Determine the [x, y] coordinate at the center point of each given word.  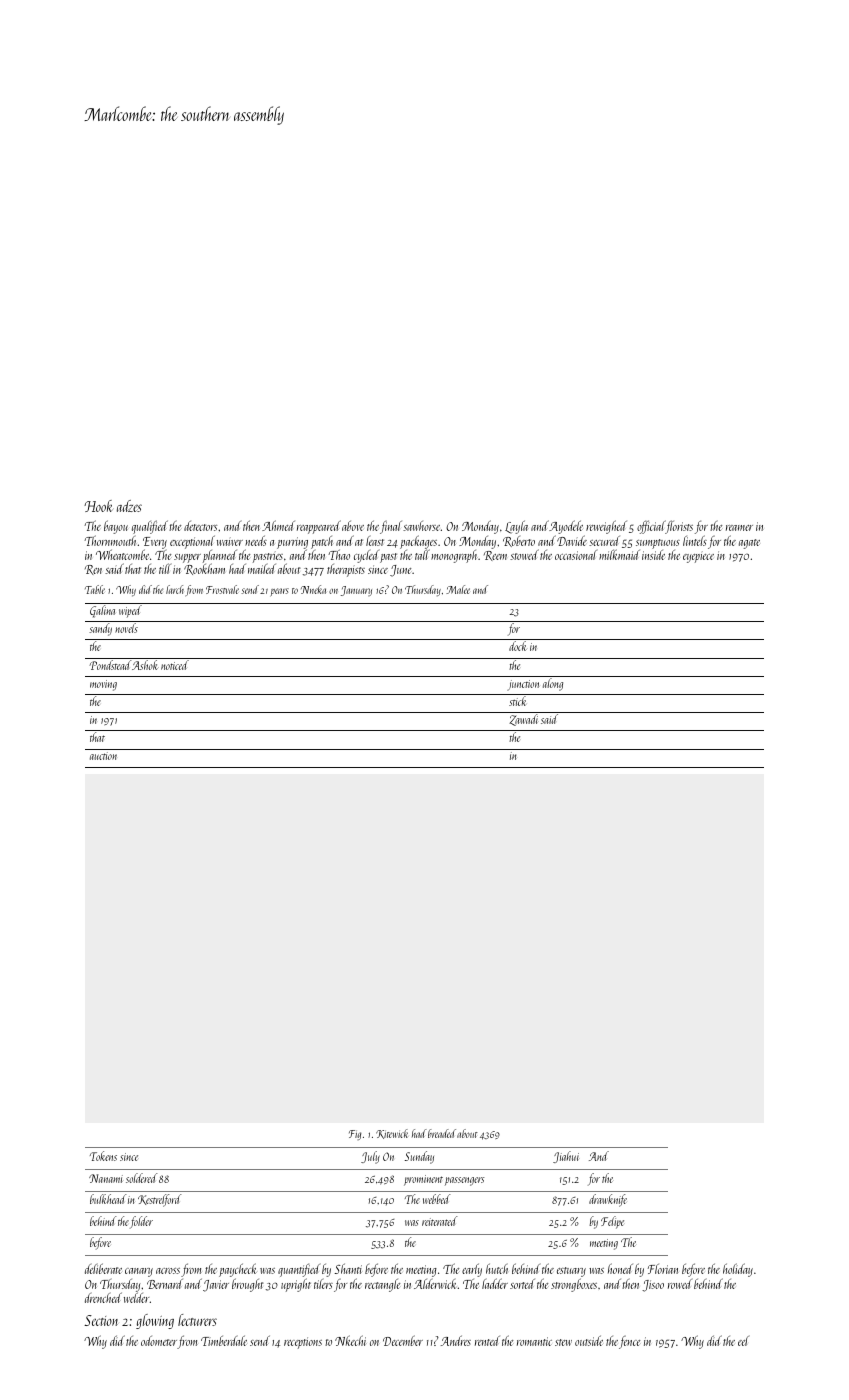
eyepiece [698, 557]
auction [103, 756]
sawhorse [421, 526]
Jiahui [566, 1157]
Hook [98, 506]
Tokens [103, 1156]
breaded [442, 1133]
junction [523, 685]
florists [679, 527]
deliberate [103, 1268]
